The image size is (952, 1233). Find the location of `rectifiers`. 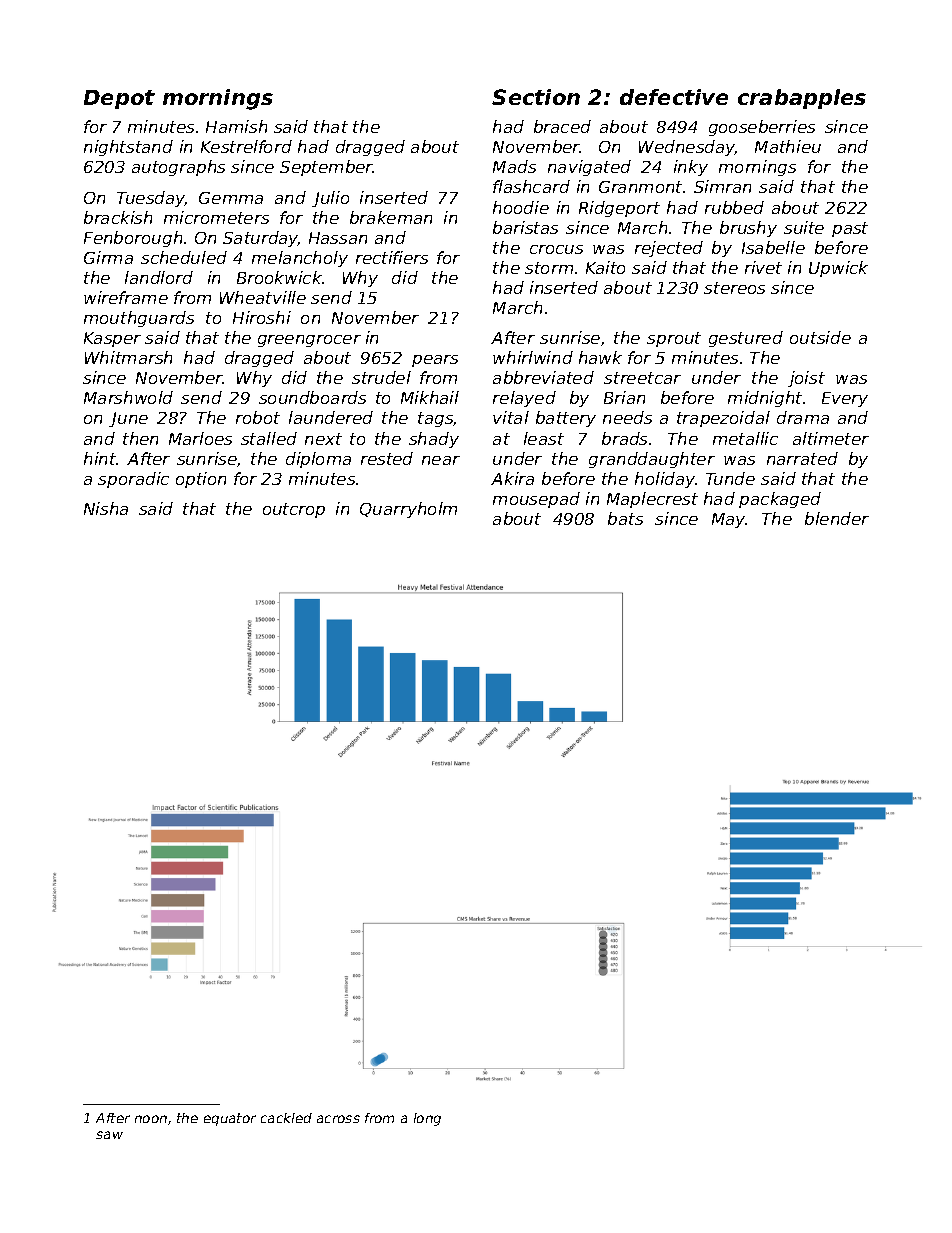

rectifiers is located at coordinates (392, 257).
